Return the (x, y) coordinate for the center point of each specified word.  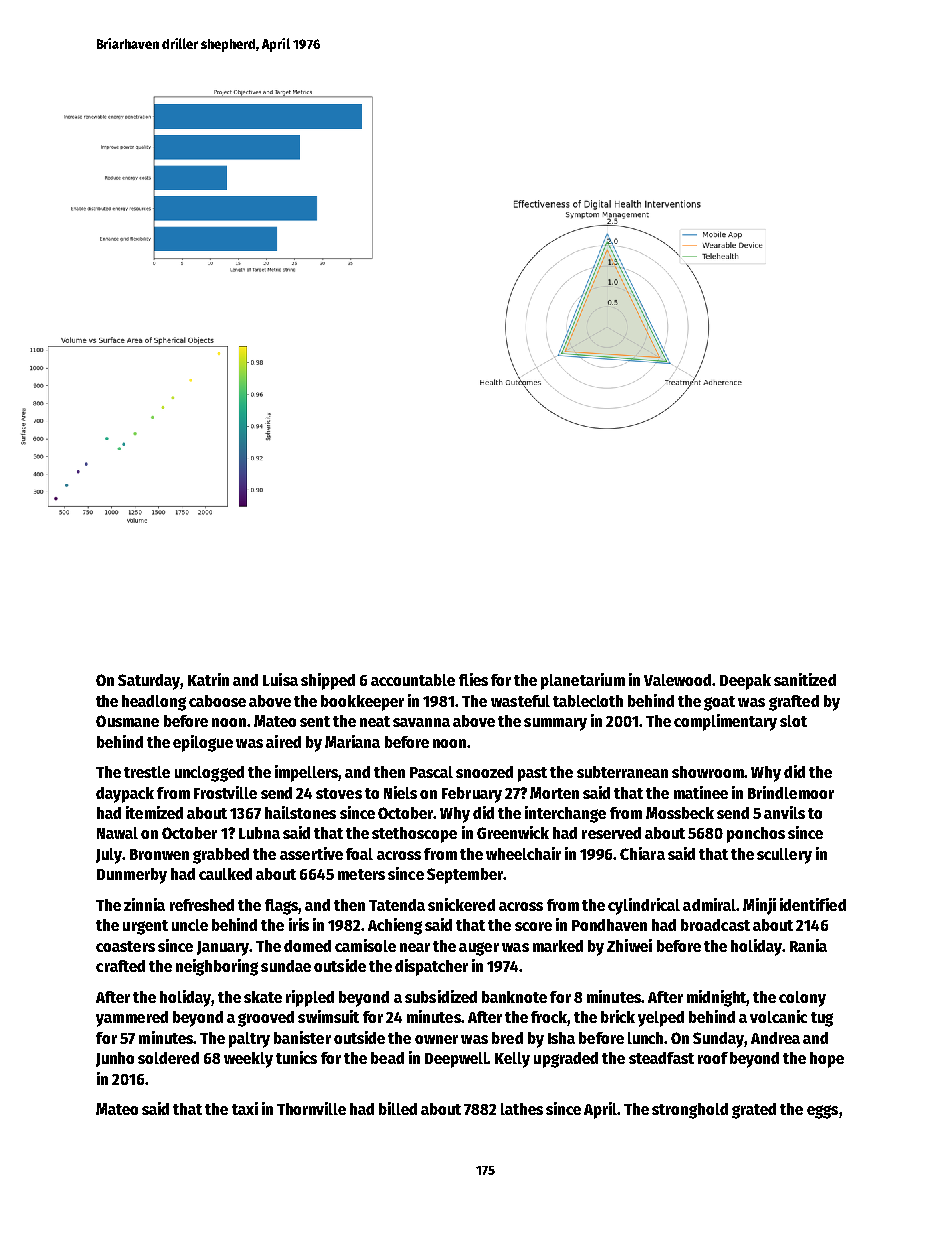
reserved (611, 833)
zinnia (144, 904)
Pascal (431, 772)
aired (283, 741)
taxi (245, 1108)
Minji (759, 906)
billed (398, 1108)
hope (827, 1060)
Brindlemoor (791, 792)
